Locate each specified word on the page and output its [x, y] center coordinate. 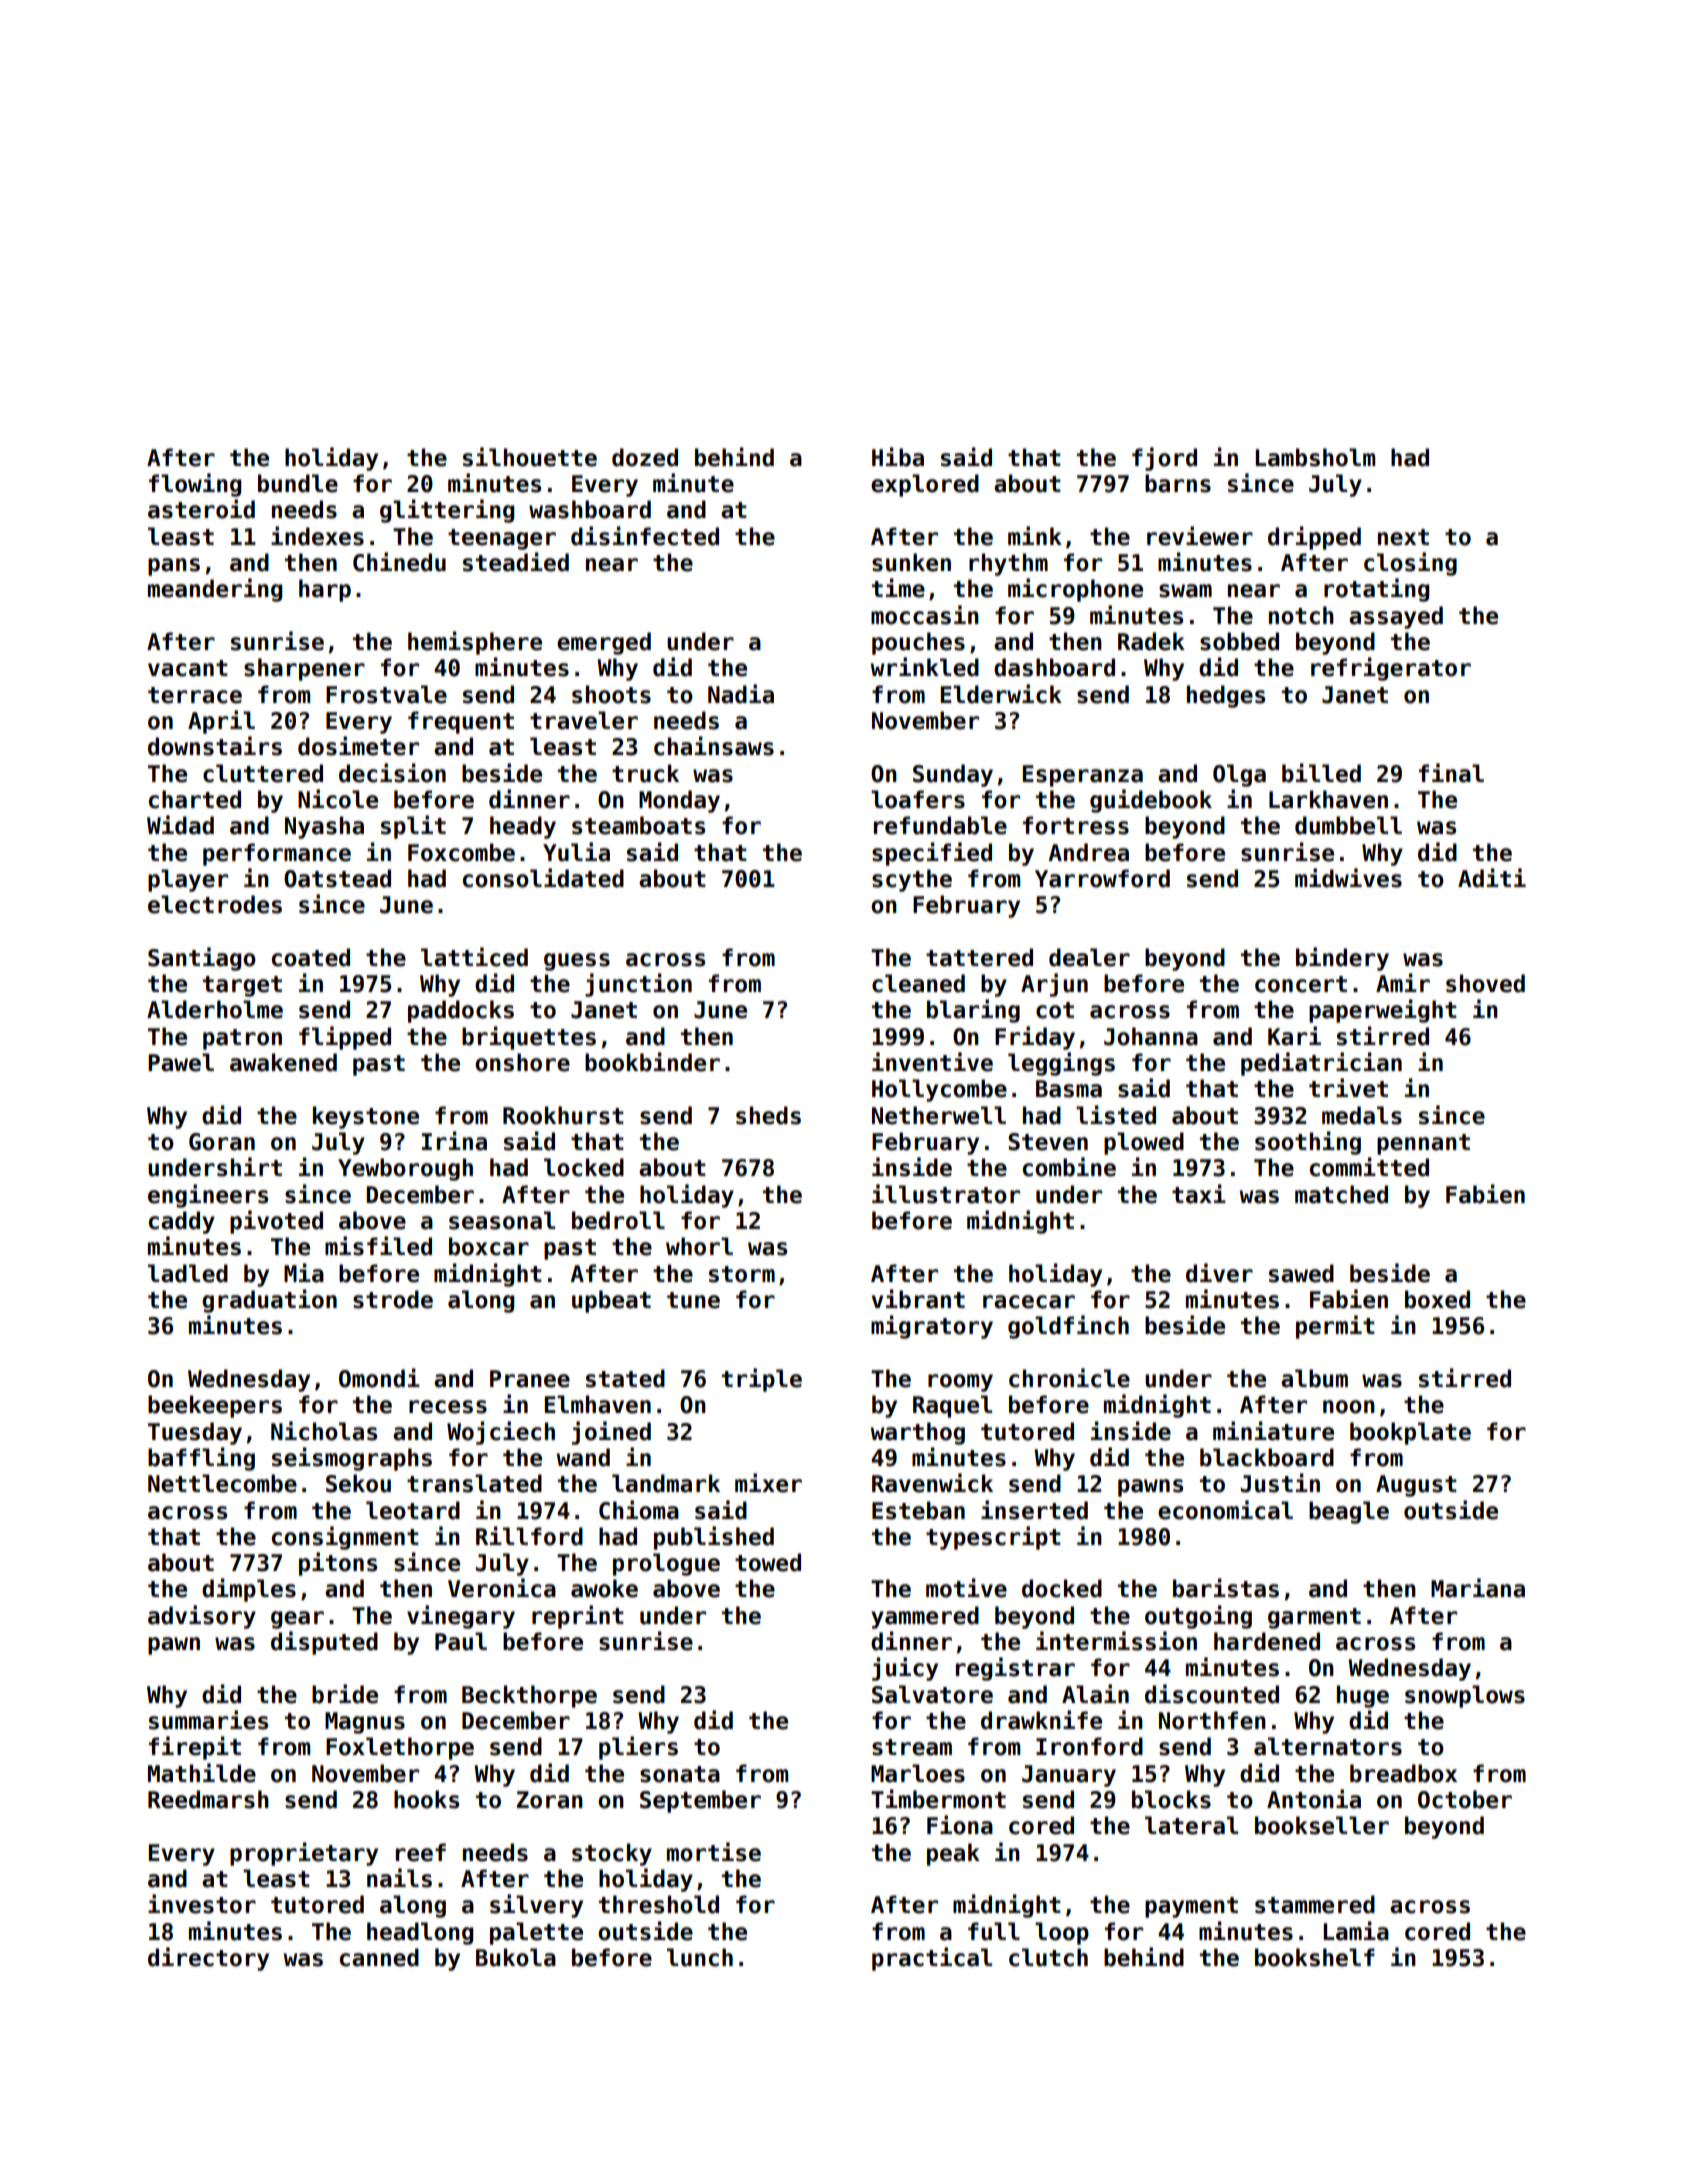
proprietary [304, 1854]
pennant [1423, 1144]
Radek [1151, 641]
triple [762, 1380]
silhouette [530, 457]
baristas [1226, 1588]
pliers [638, 1748]
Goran [222, 1142]
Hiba [898, 457]
